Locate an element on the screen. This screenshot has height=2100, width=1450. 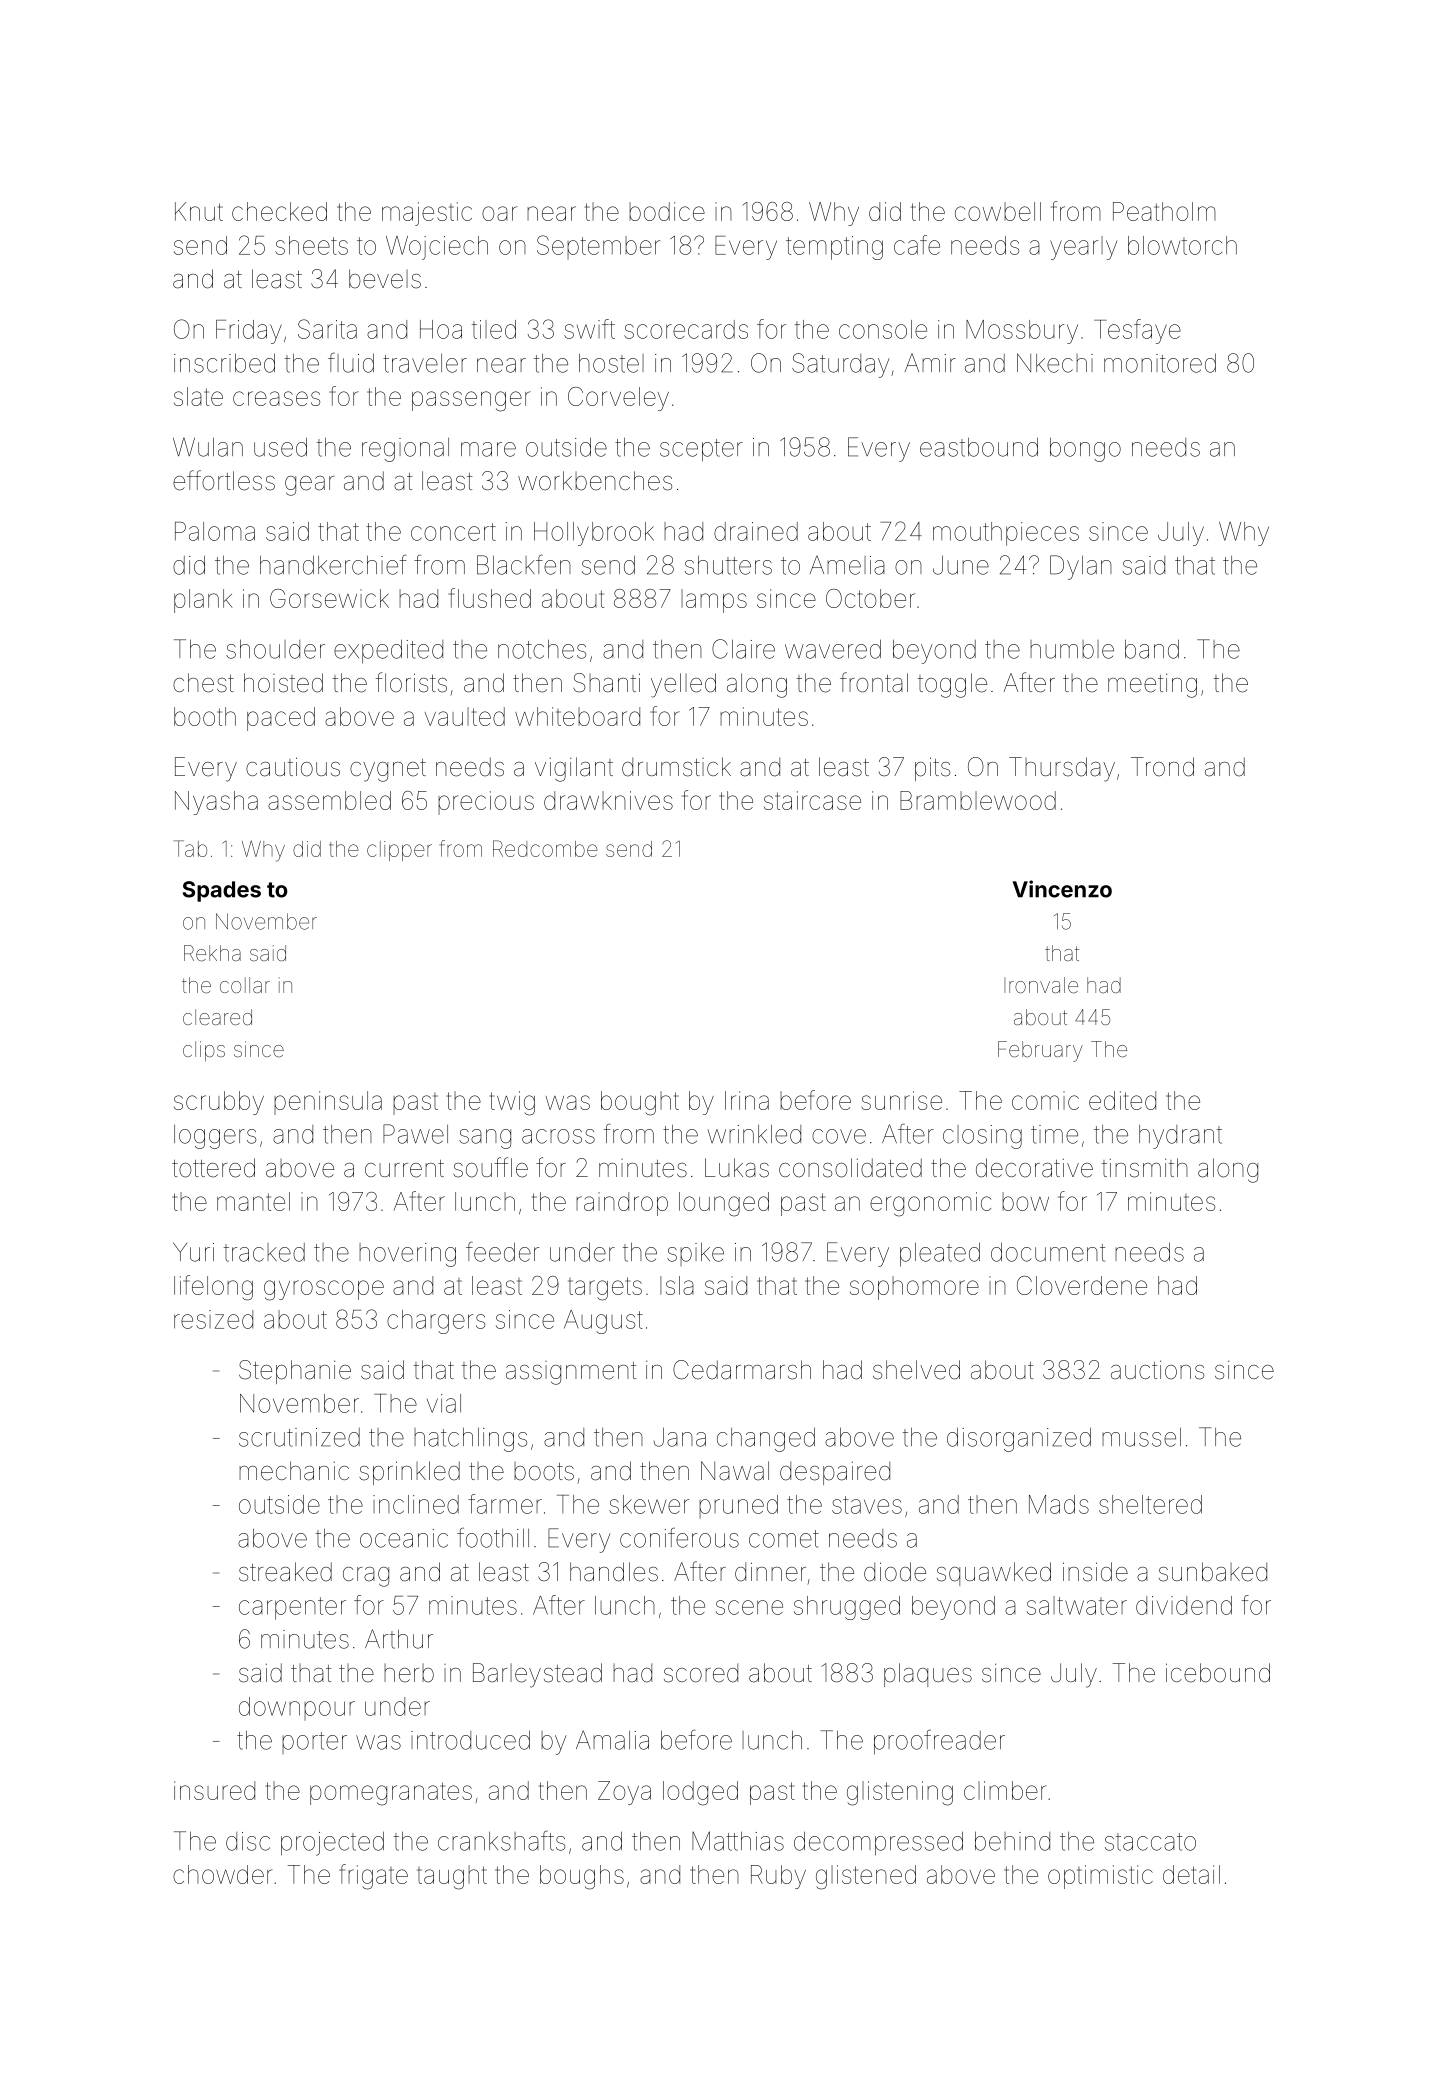
blowtorch is located at coordinates (1182, 245).
